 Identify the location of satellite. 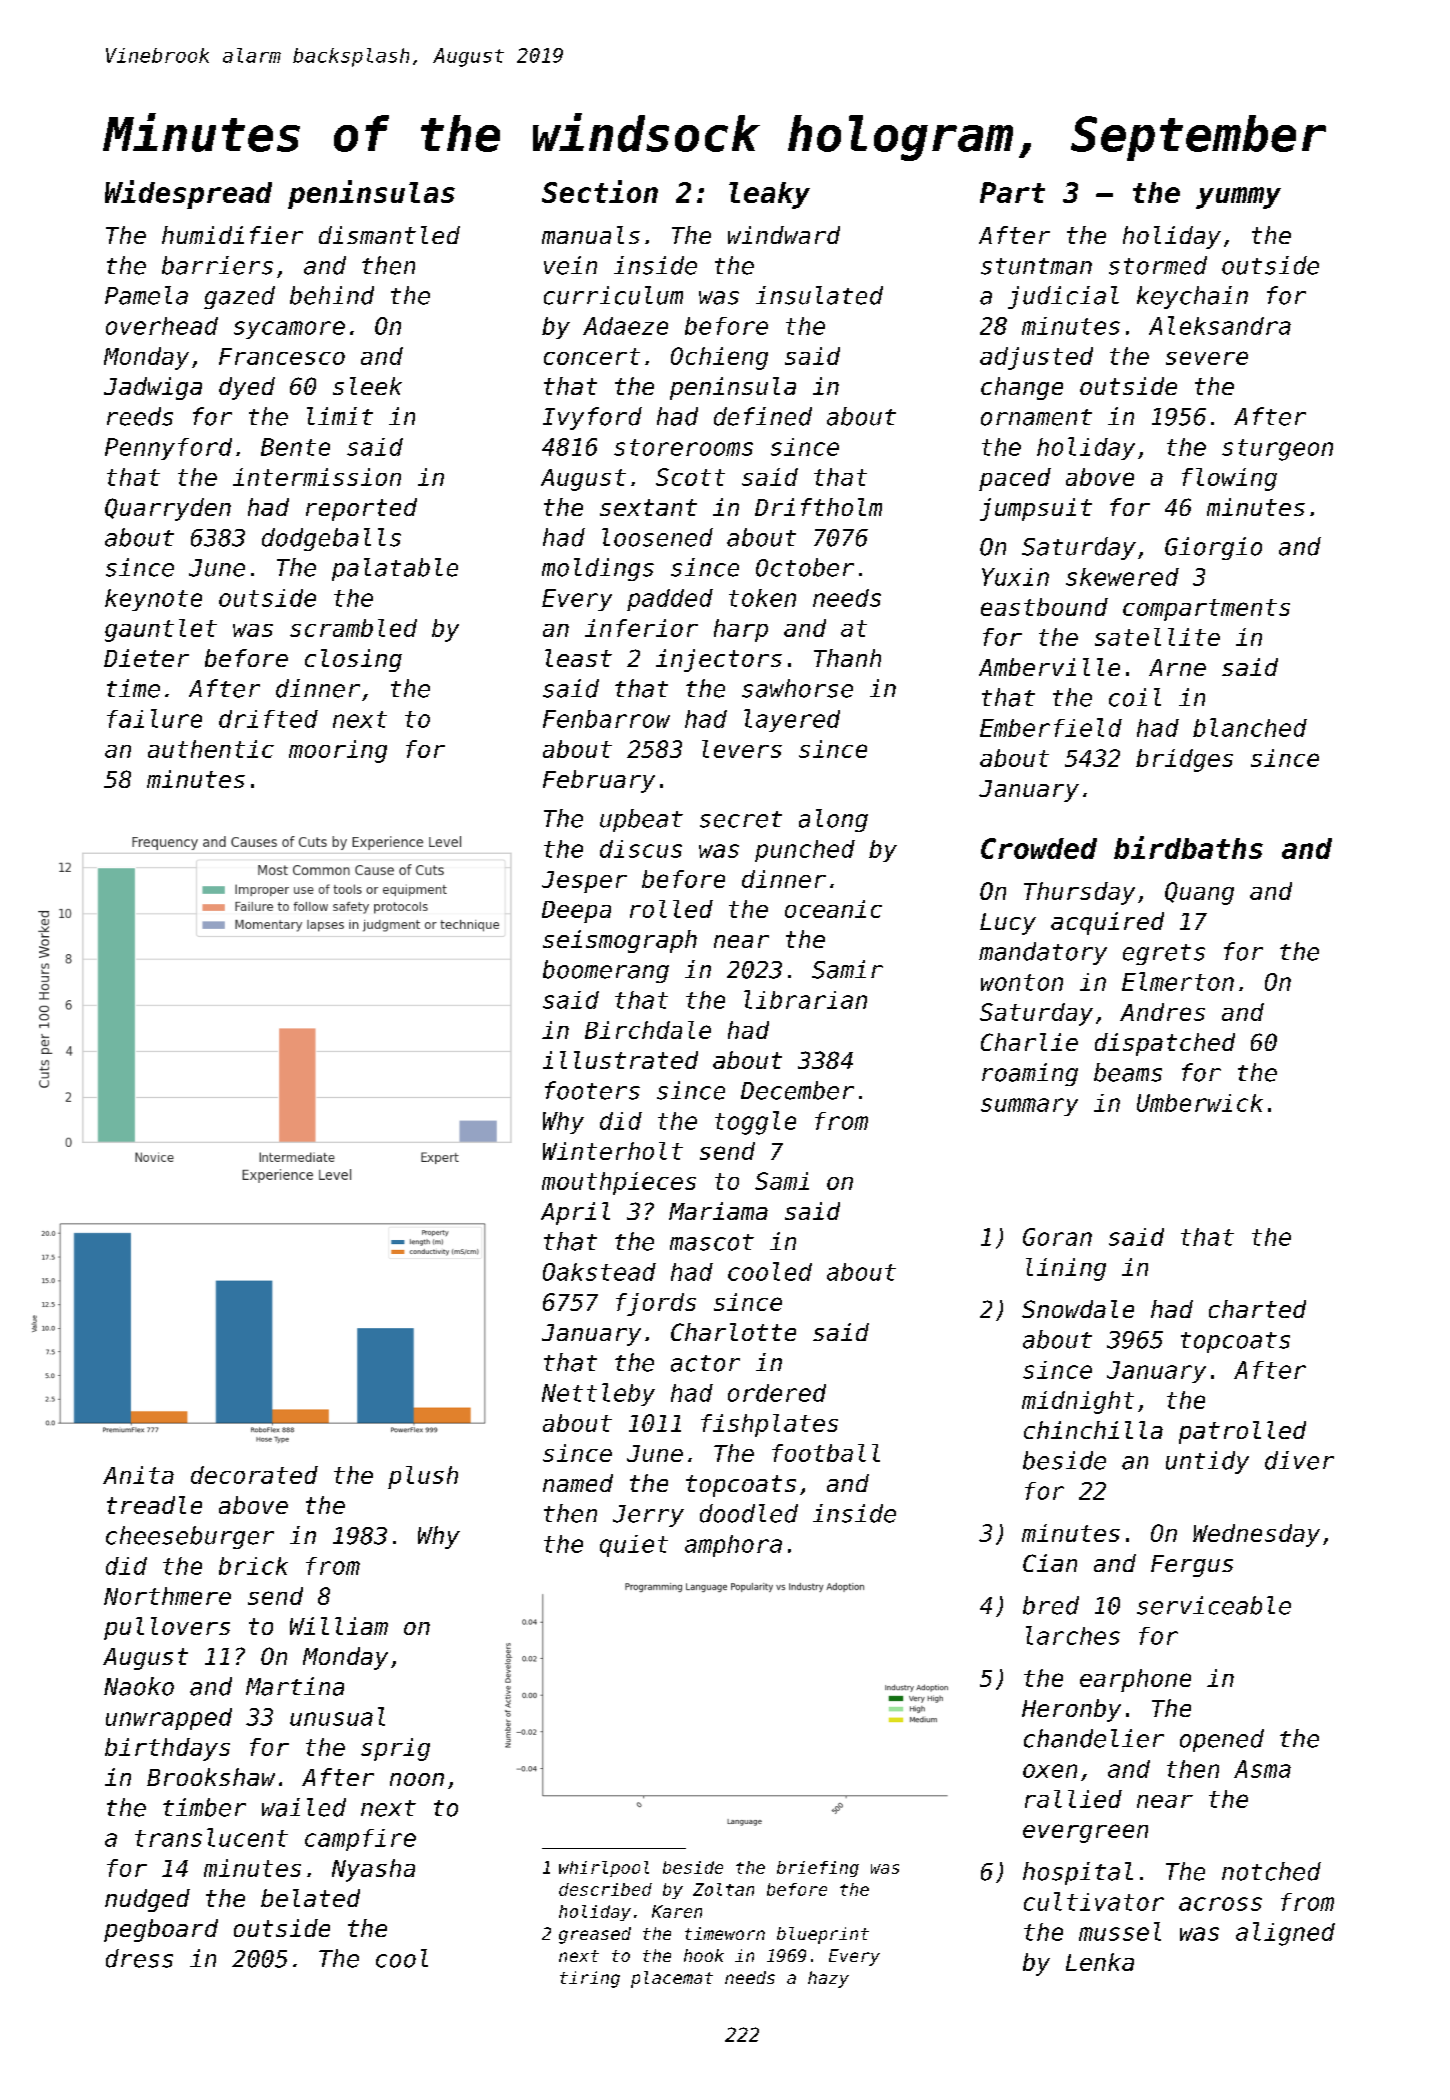
(1157, 637).
